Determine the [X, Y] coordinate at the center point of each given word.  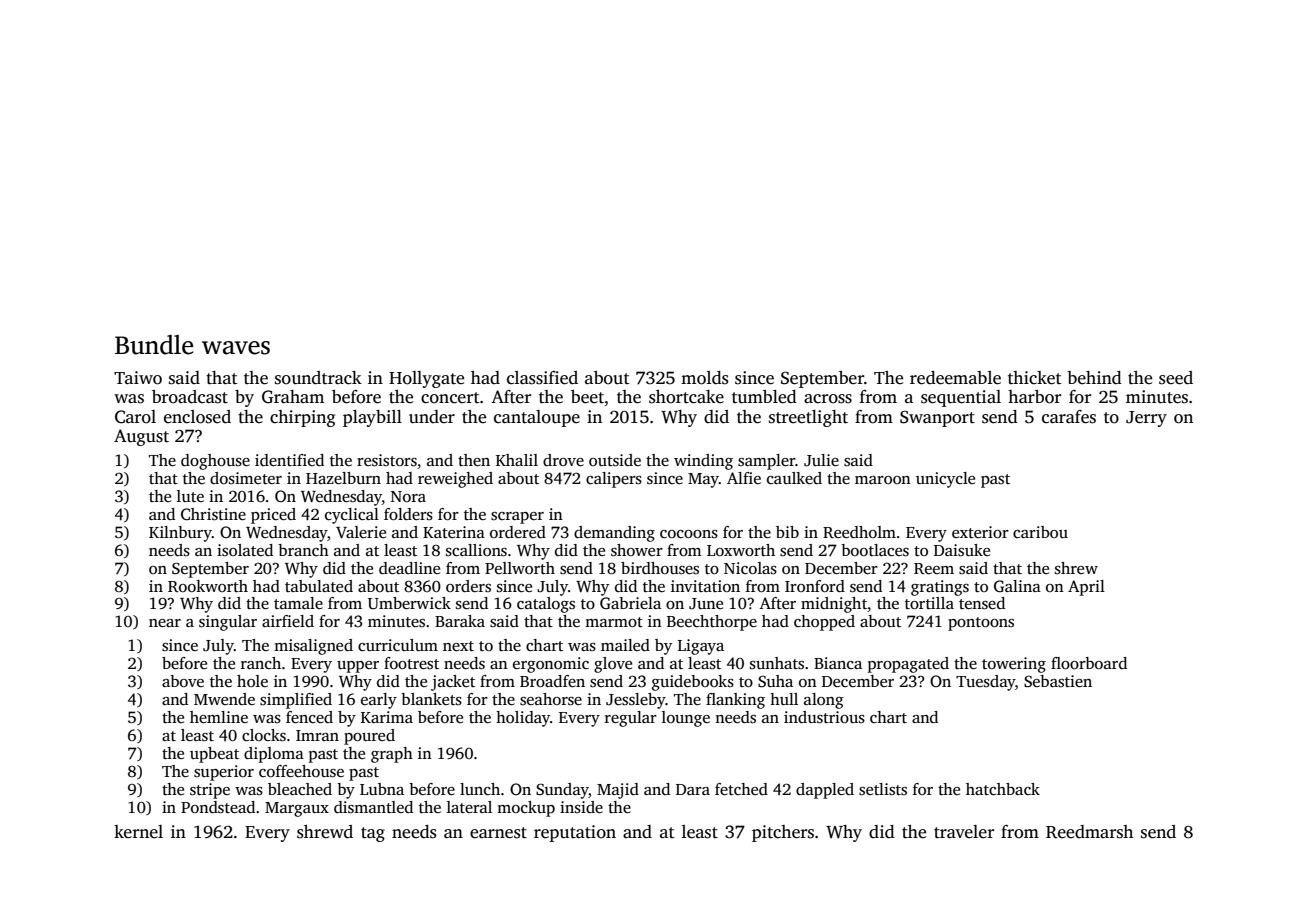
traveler [964, 832]
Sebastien [1058, 681]
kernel [138, 832]
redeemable [955, 378]
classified [542, 378]
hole [252, 681]
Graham [293, 397]
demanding [614, 534]
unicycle [945, 480]
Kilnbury [180, 534]
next [458, 646]
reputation [575, 833]
